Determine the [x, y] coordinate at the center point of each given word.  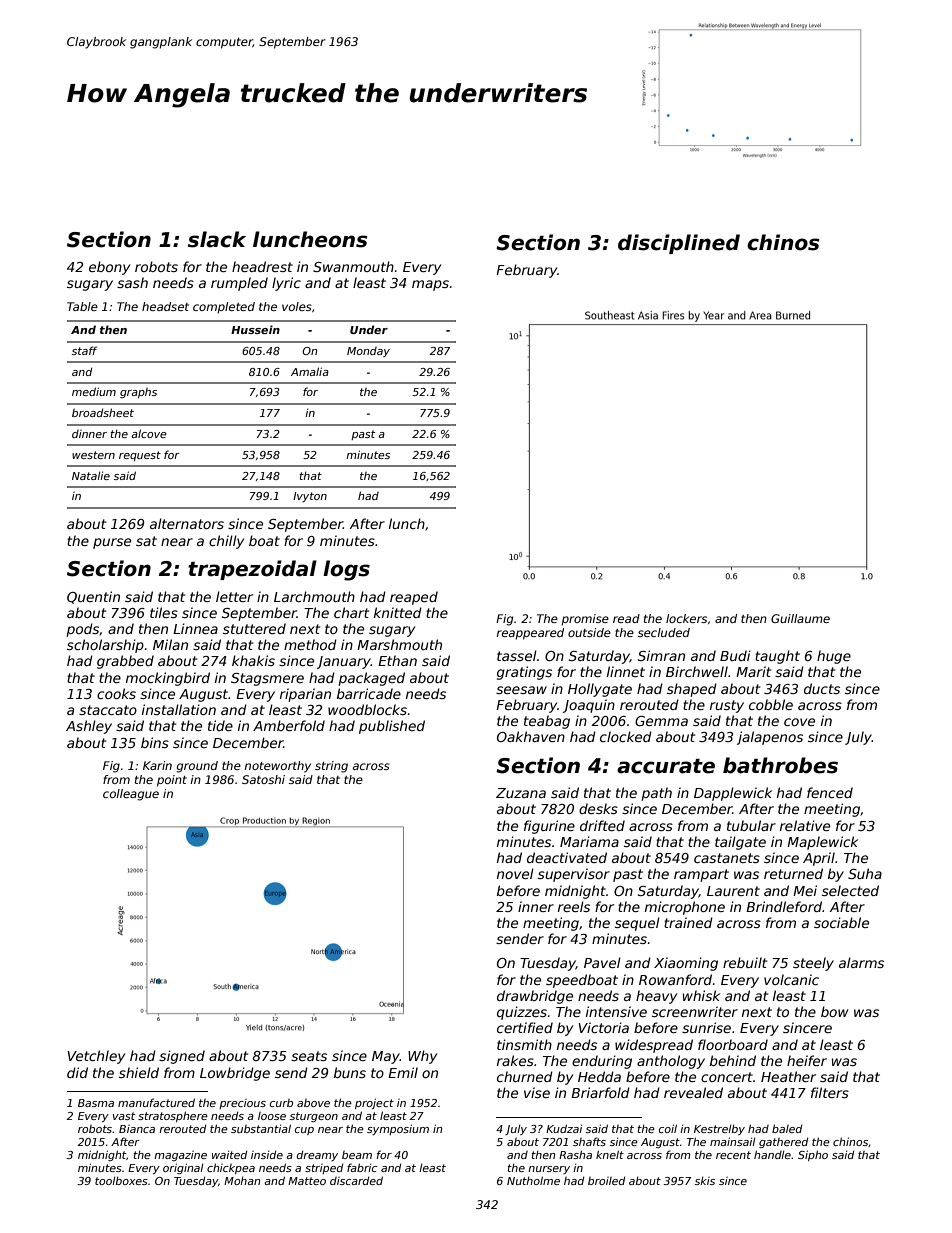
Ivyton [310, 497]
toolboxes [121, 1180]
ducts [822, 688]
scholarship [105, 646]
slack [217, 239]
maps [430, 285]
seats [309, 1056]
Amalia [310, 371]
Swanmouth [353, 266]
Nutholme [533, 1180]
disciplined [679, 244]
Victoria [603, 1027]
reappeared [530, 634]
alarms [861, 962]
